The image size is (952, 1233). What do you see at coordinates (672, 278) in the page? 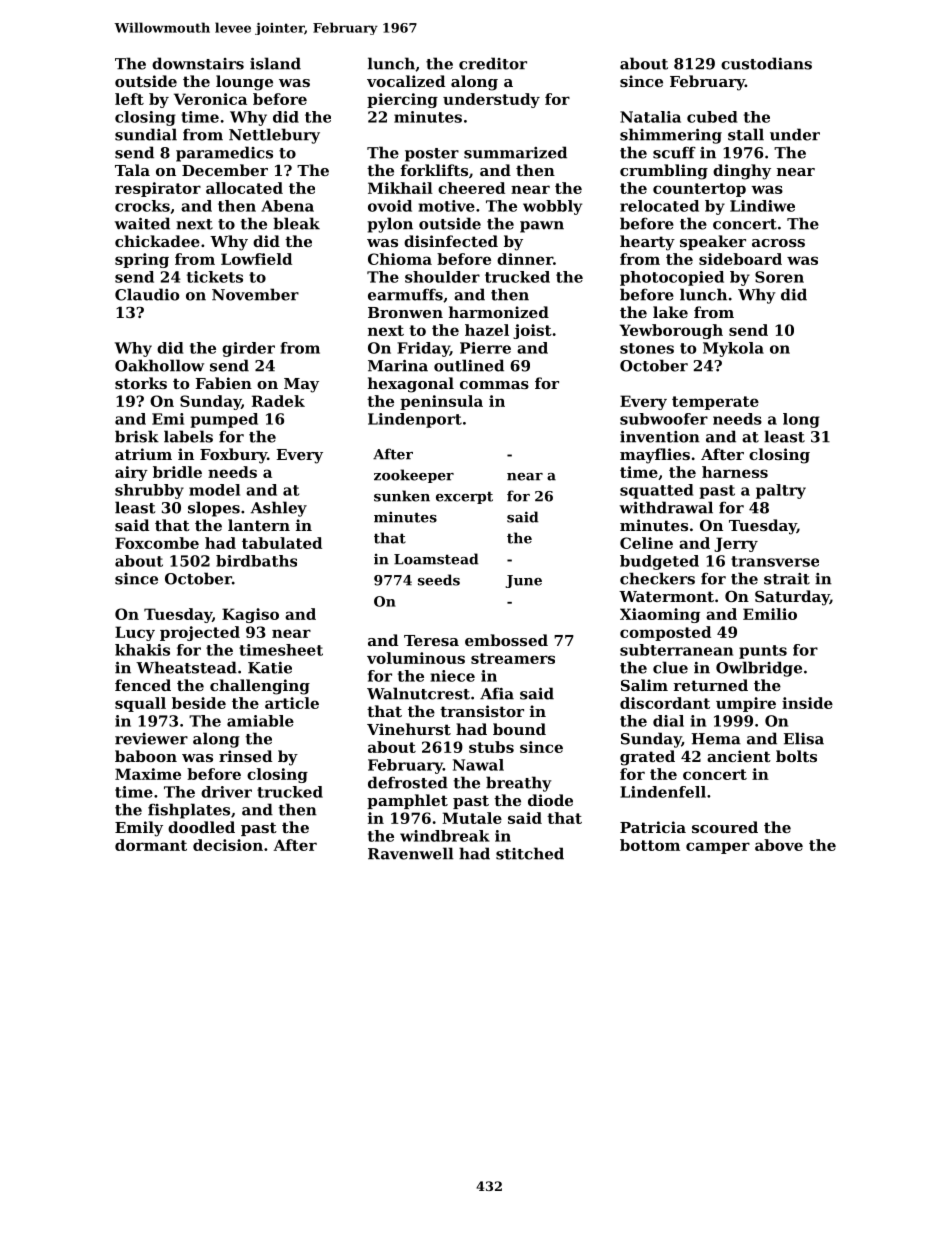
I see `photocopied` at bounding box center [672, 278].
